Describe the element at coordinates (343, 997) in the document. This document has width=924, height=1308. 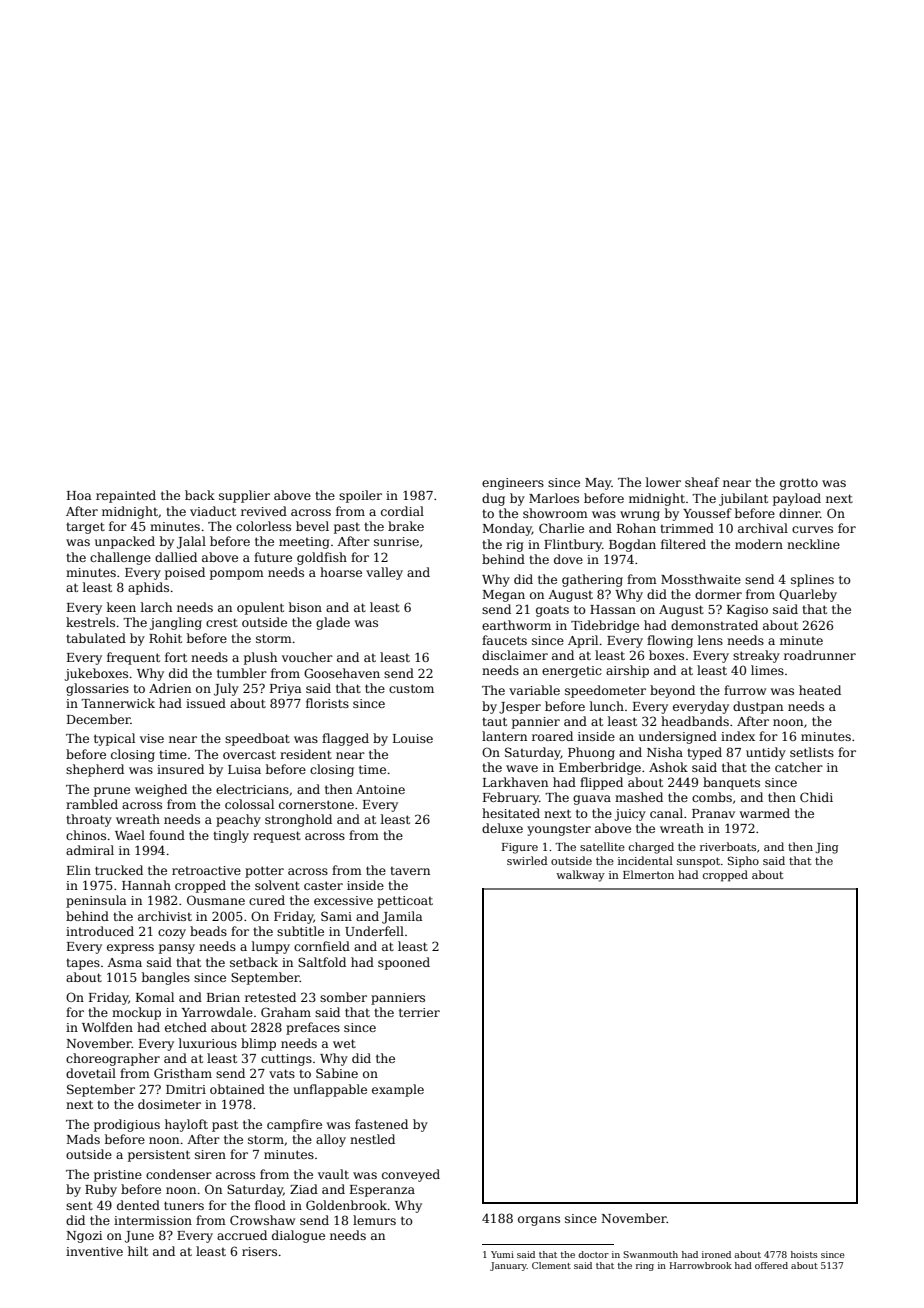
I see `somber` at that location.
